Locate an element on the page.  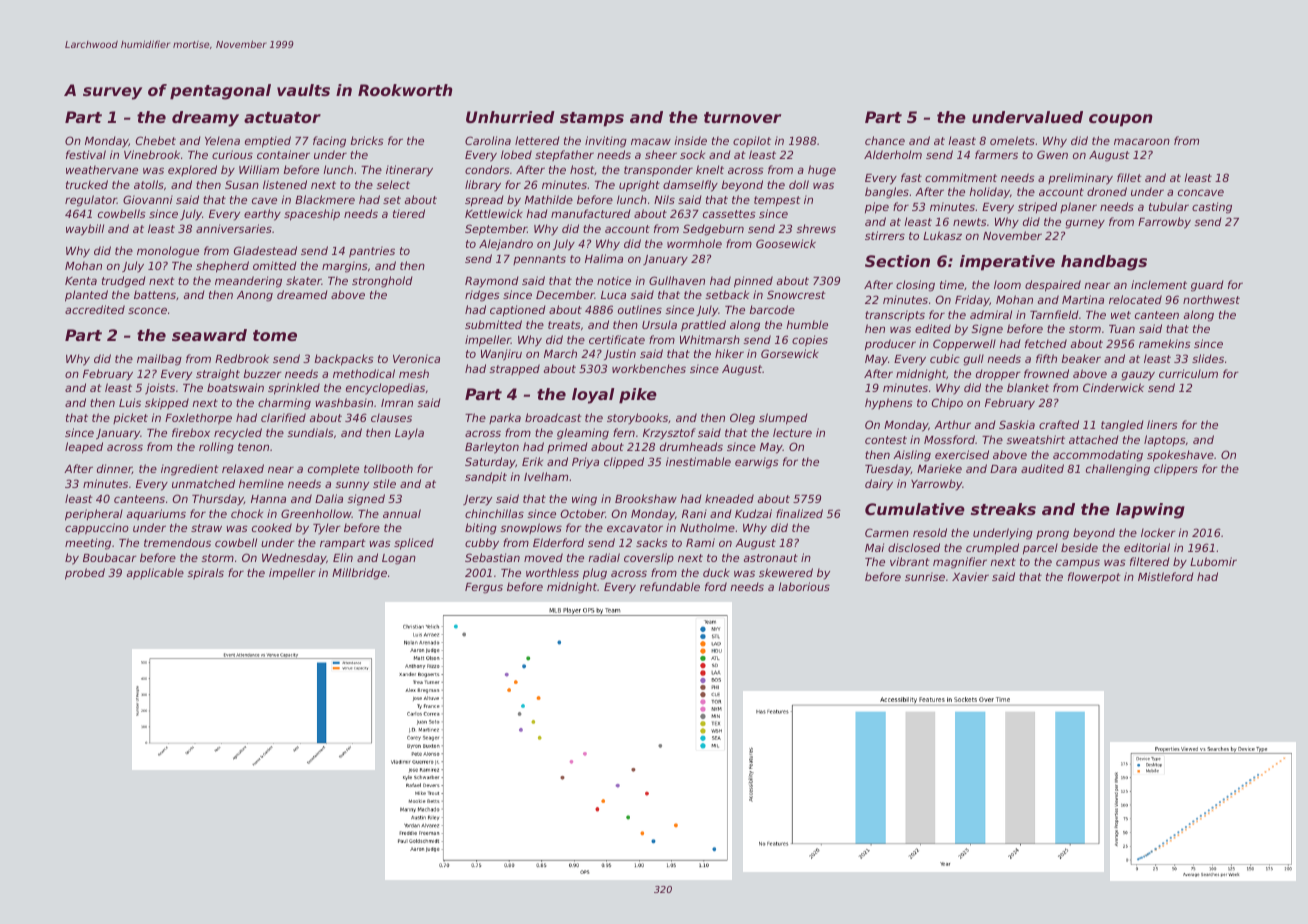
planted is located at coordinates (86, 296).
